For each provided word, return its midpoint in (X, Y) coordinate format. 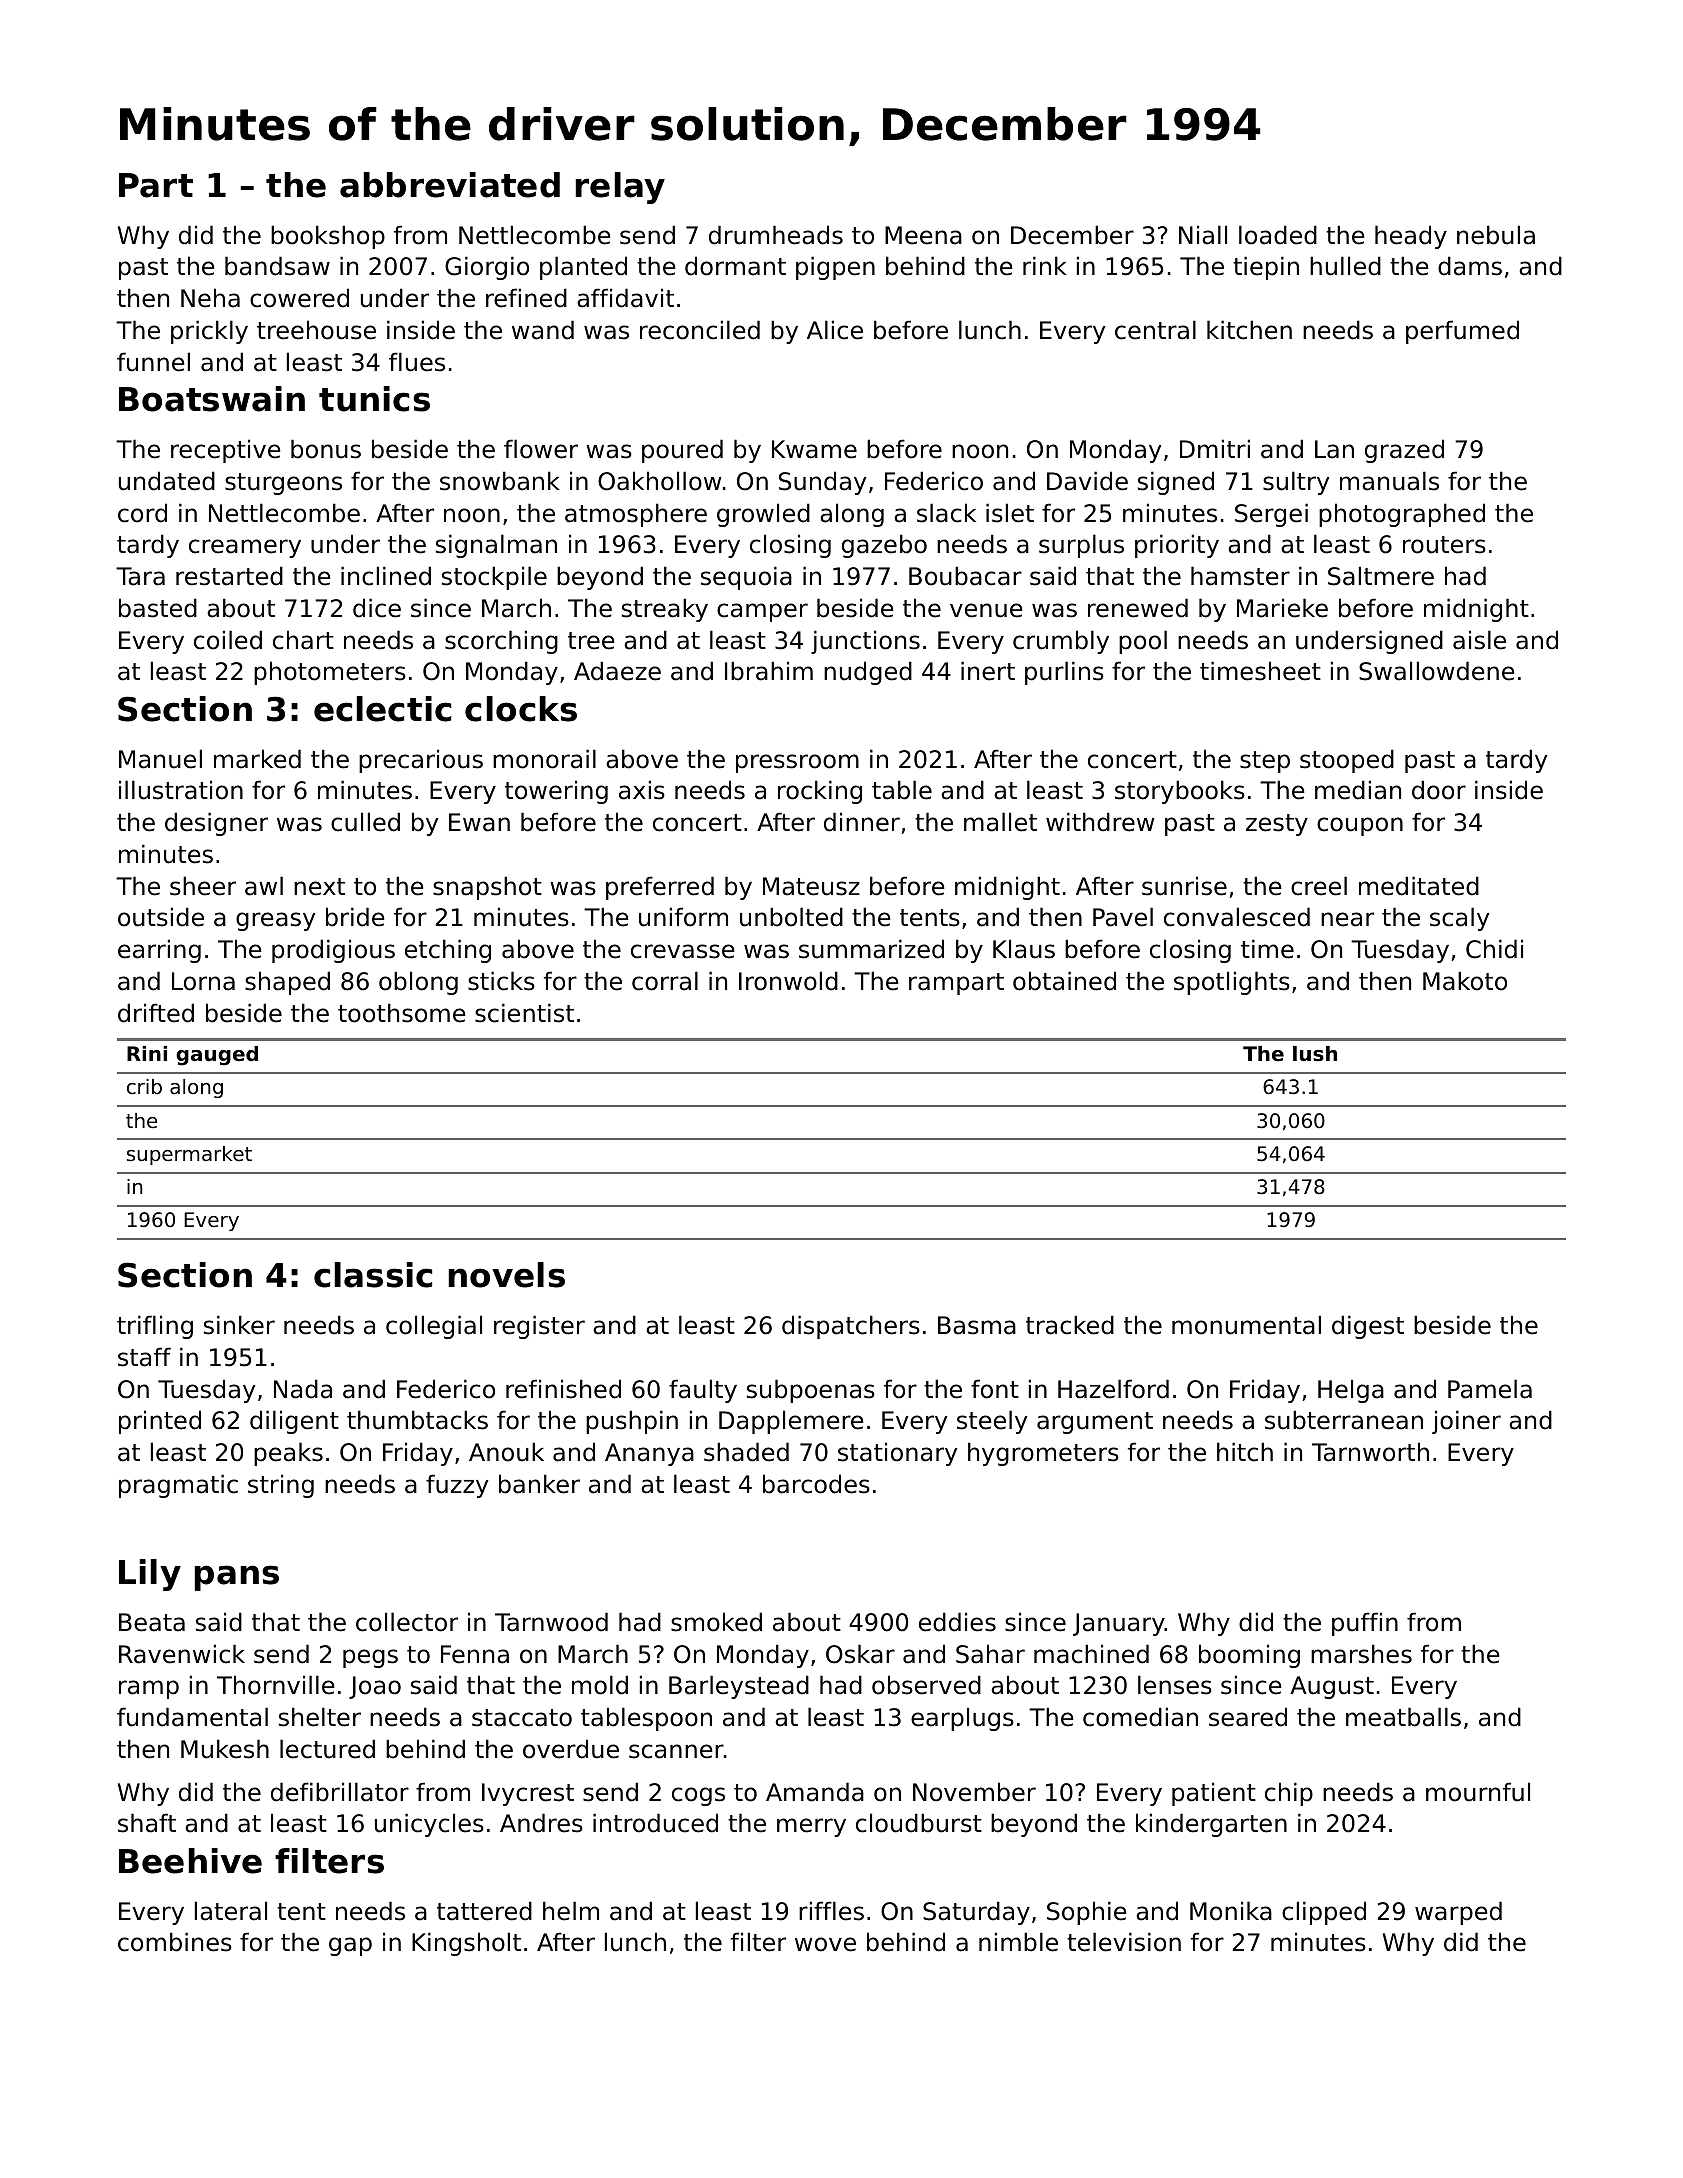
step (1265, 762)
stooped (1347, 761)
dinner (862, 822)
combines (175, 1942)
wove (825, 1944)
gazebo (884, 546)
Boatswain (212, 399)
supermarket (189, 1155)
